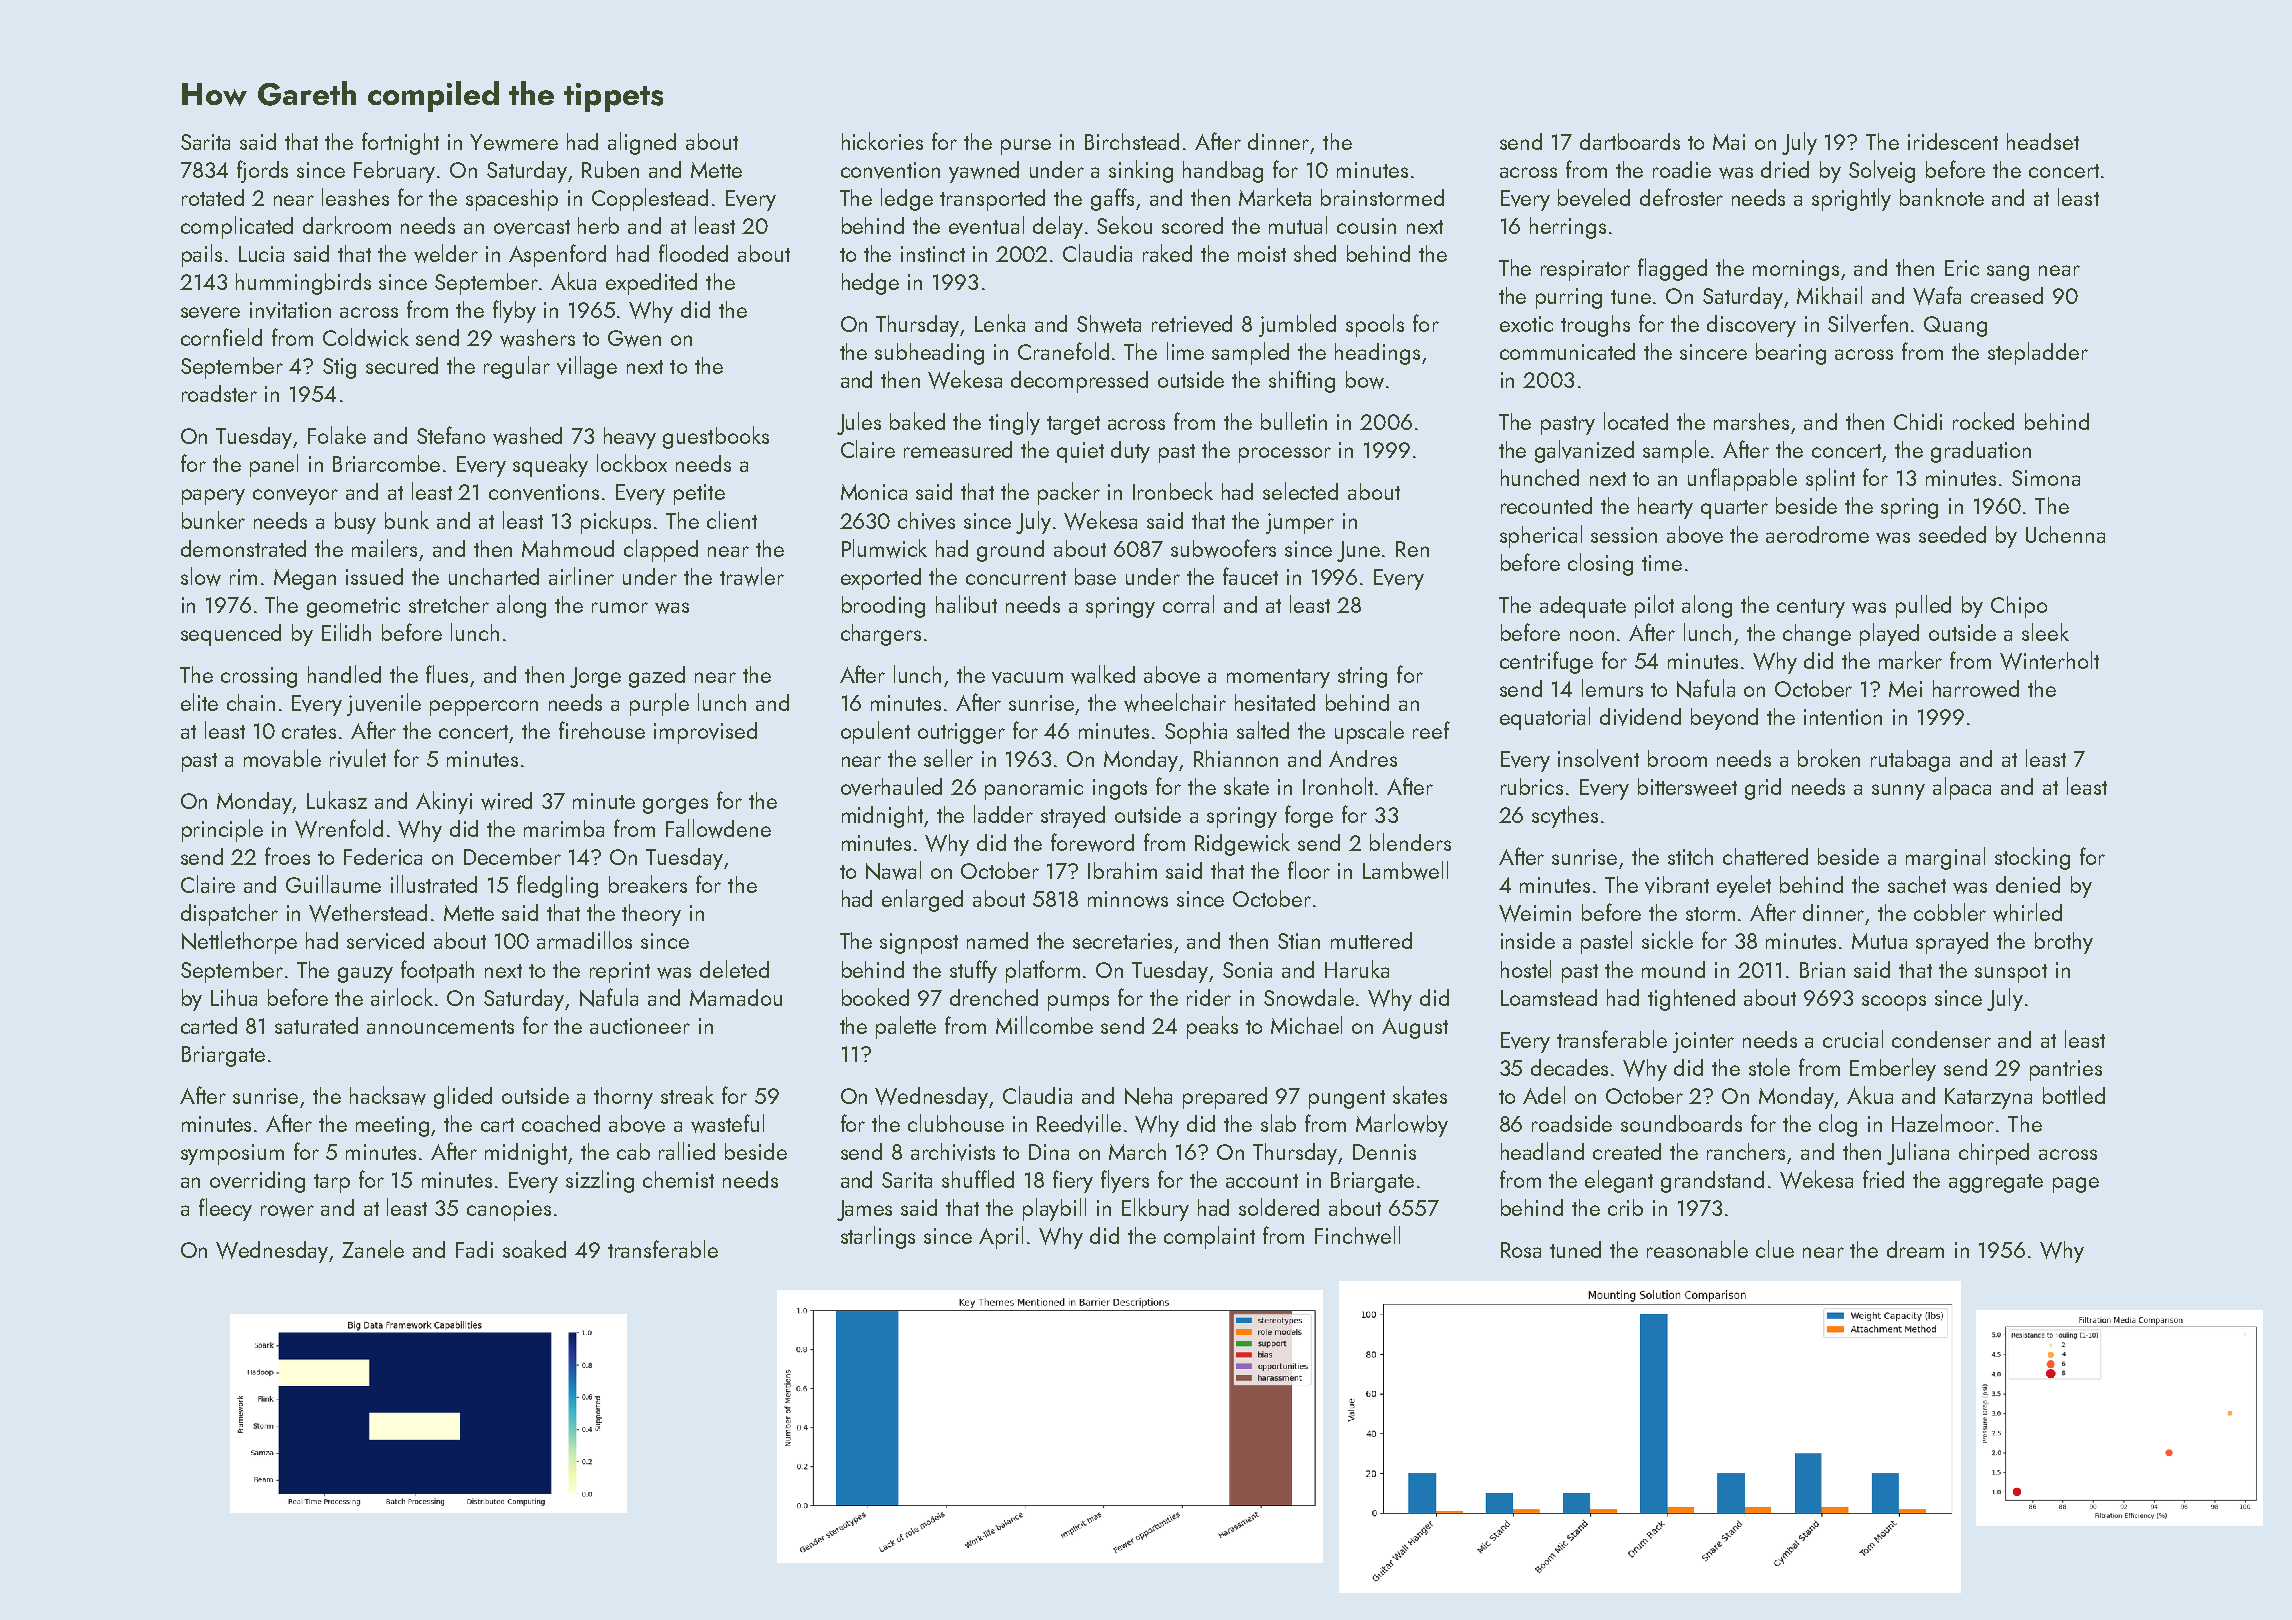 The width and height of the image is (2292, 1620). Describe the element at coordinates (1285, 455) in the image. I see `processor` at that location.
